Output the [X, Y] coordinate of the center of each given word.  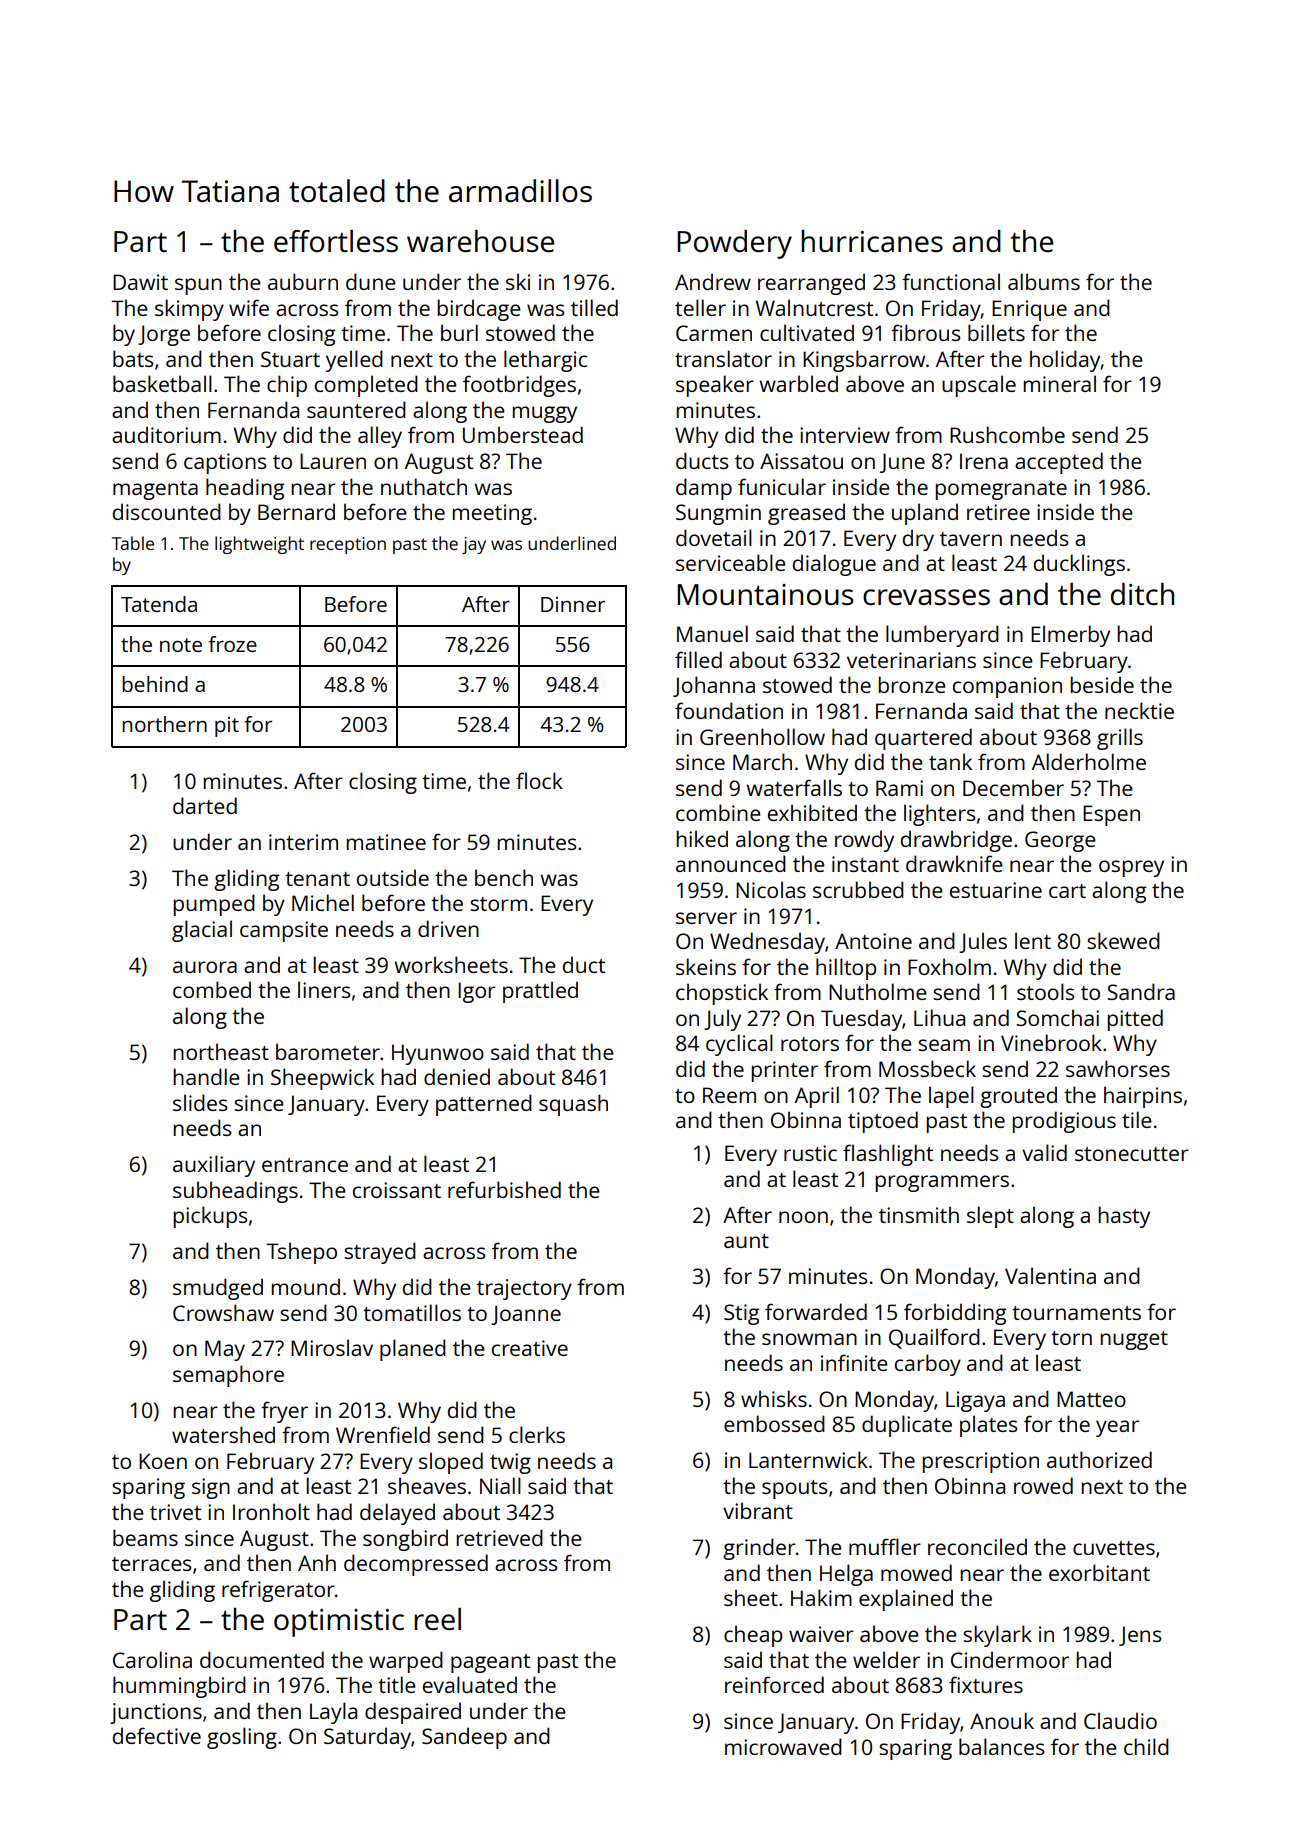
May [225, 1350]
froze [232, 644]
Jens [1140, 1636]
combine [718, 812]
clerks [537, 1434]
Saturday [367, 1738]
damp [704, 489]
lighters [940, 815]
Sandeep [464, 1738]
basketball [162, 383]
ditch [1142, 594]
